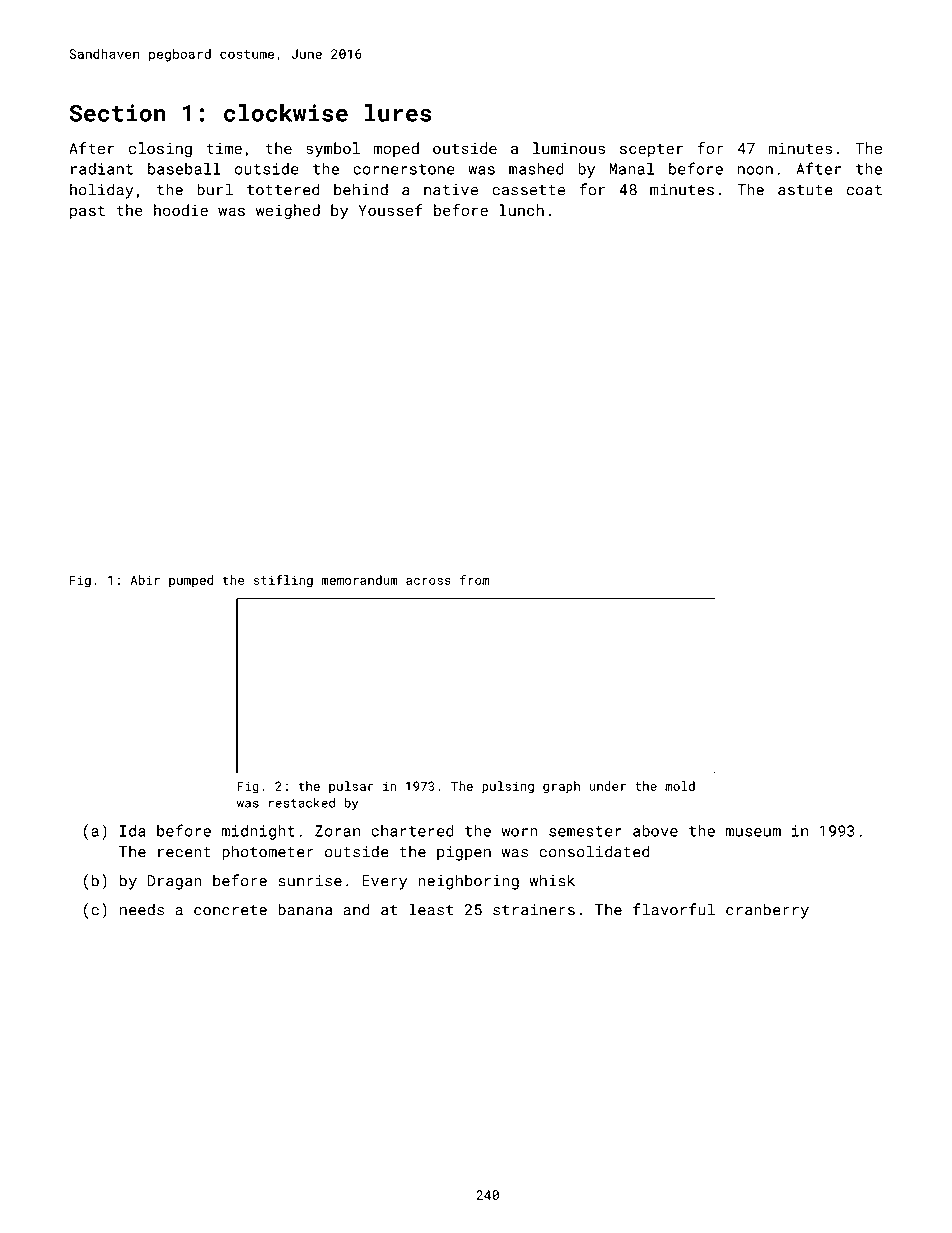  What do you see at coordinates (118, 113) in the screenshot?
I see `Section` at bounding box center [118, 113].
